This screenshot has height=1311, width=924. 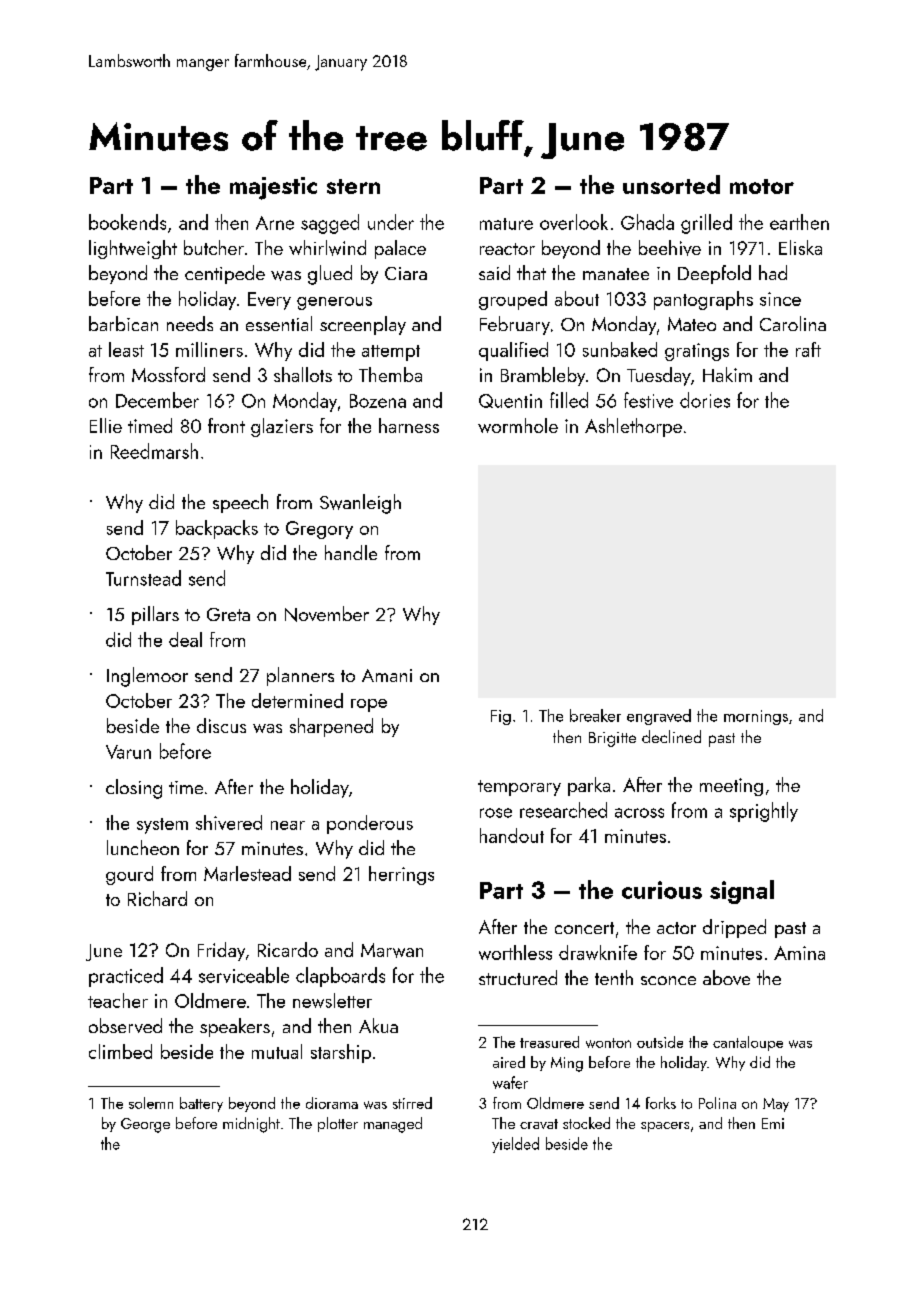 I want to click on Ellie, so click(x=106, y=425).
